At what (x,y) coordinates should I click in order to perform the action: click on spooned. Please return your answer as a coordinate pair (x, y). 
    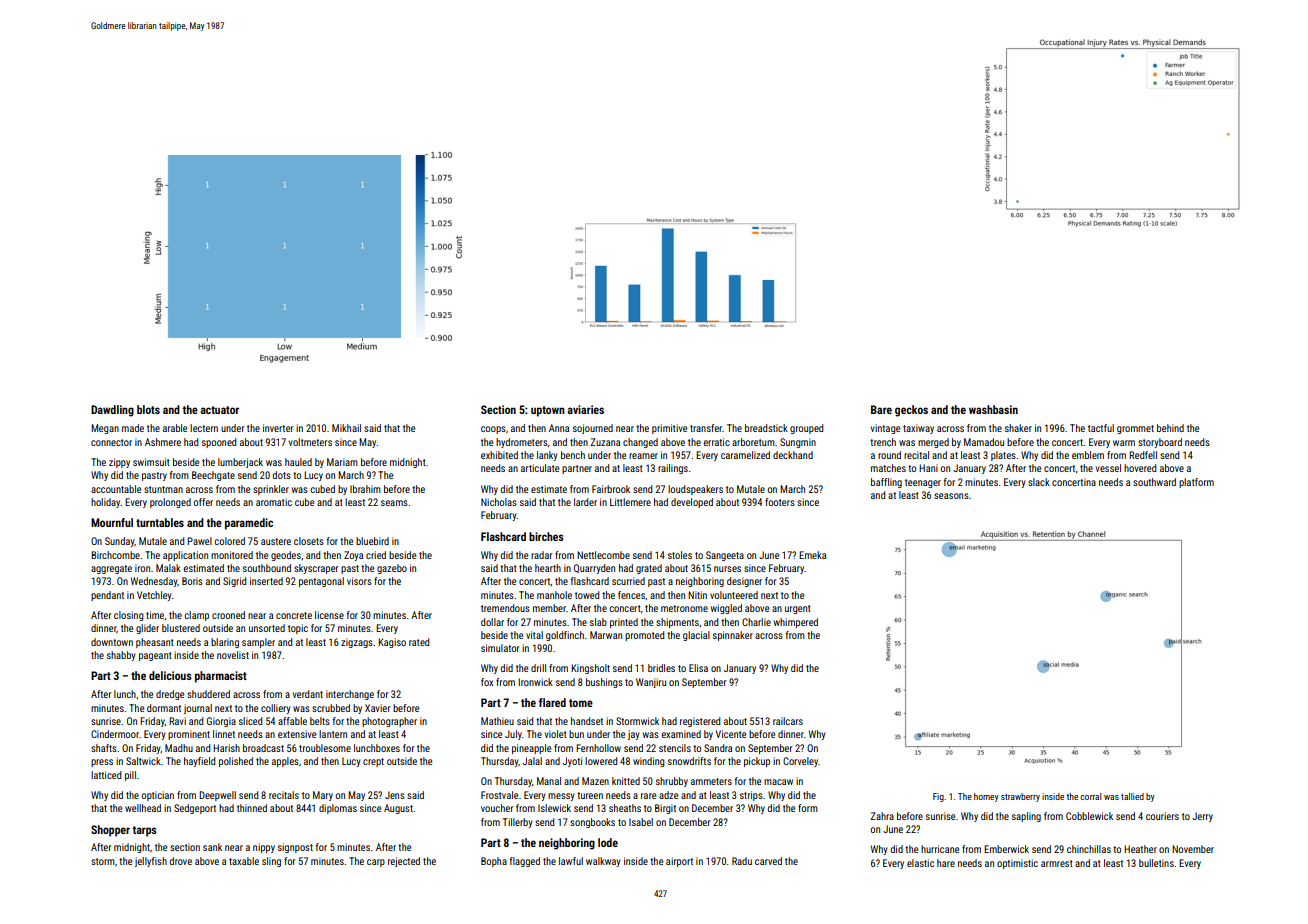
    Looking at the image, I should click on (219, 443).
